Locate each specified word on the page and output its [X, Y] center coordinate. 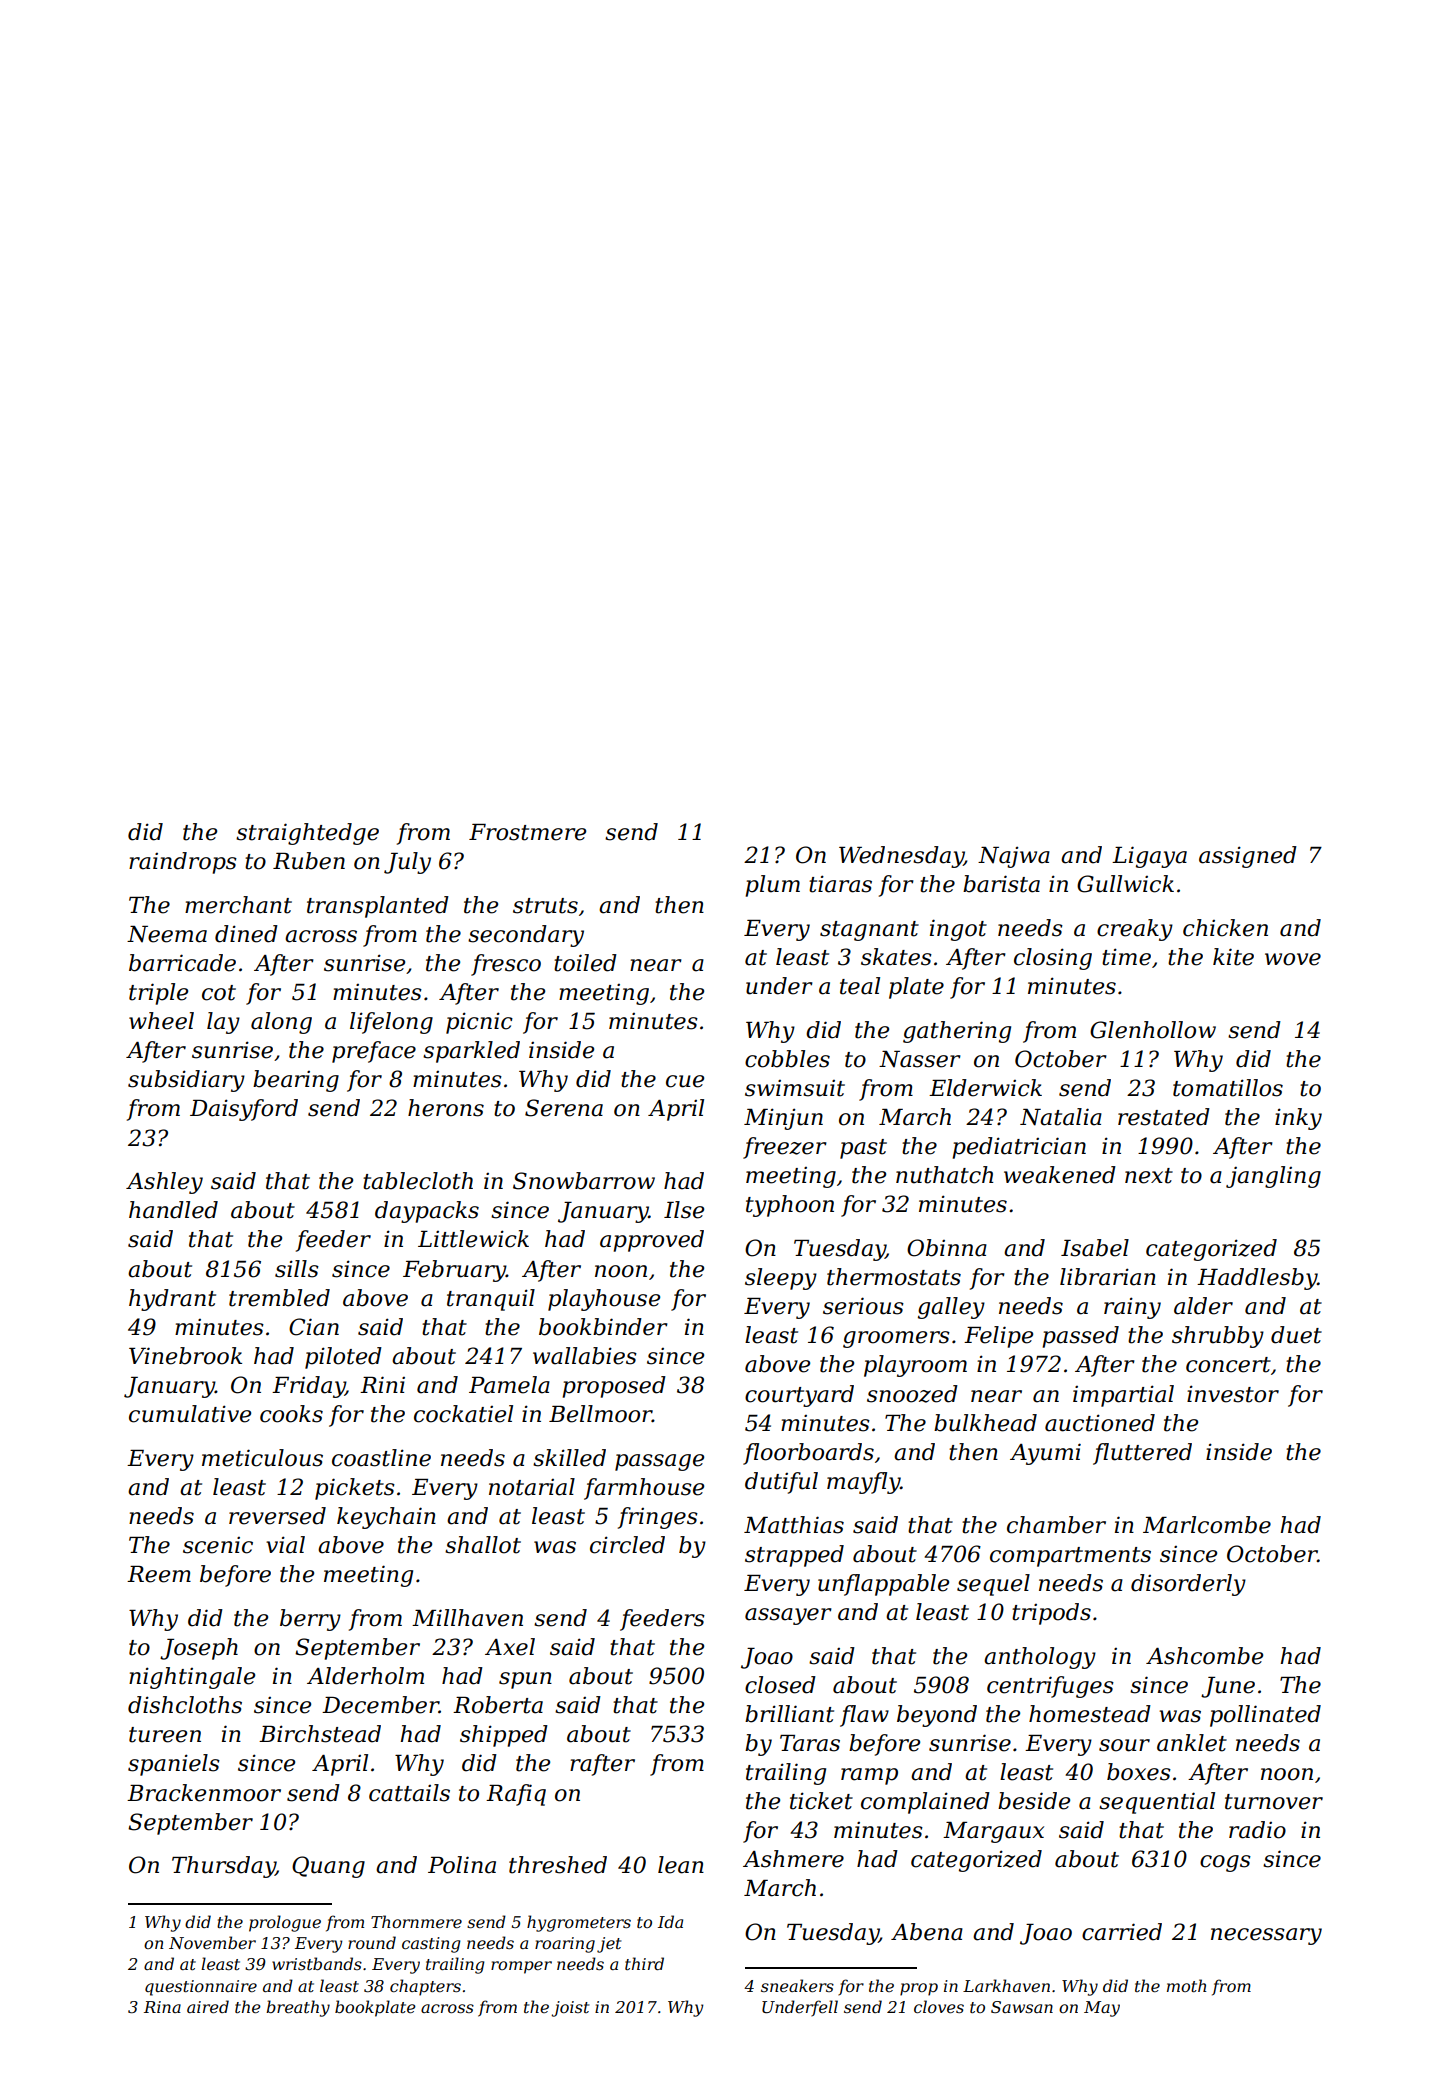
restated [1164, 1117]
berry [310, 1620]
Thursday [224, 1867]
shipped [504, 1736]
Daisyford [244, 1110]
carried [1122, 1932]
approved [652, 1241]
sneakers [797, 1985]
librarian [1108, 1277]
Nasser [920, 1059]
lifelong [391, 1023]
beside [1034, 1801]
